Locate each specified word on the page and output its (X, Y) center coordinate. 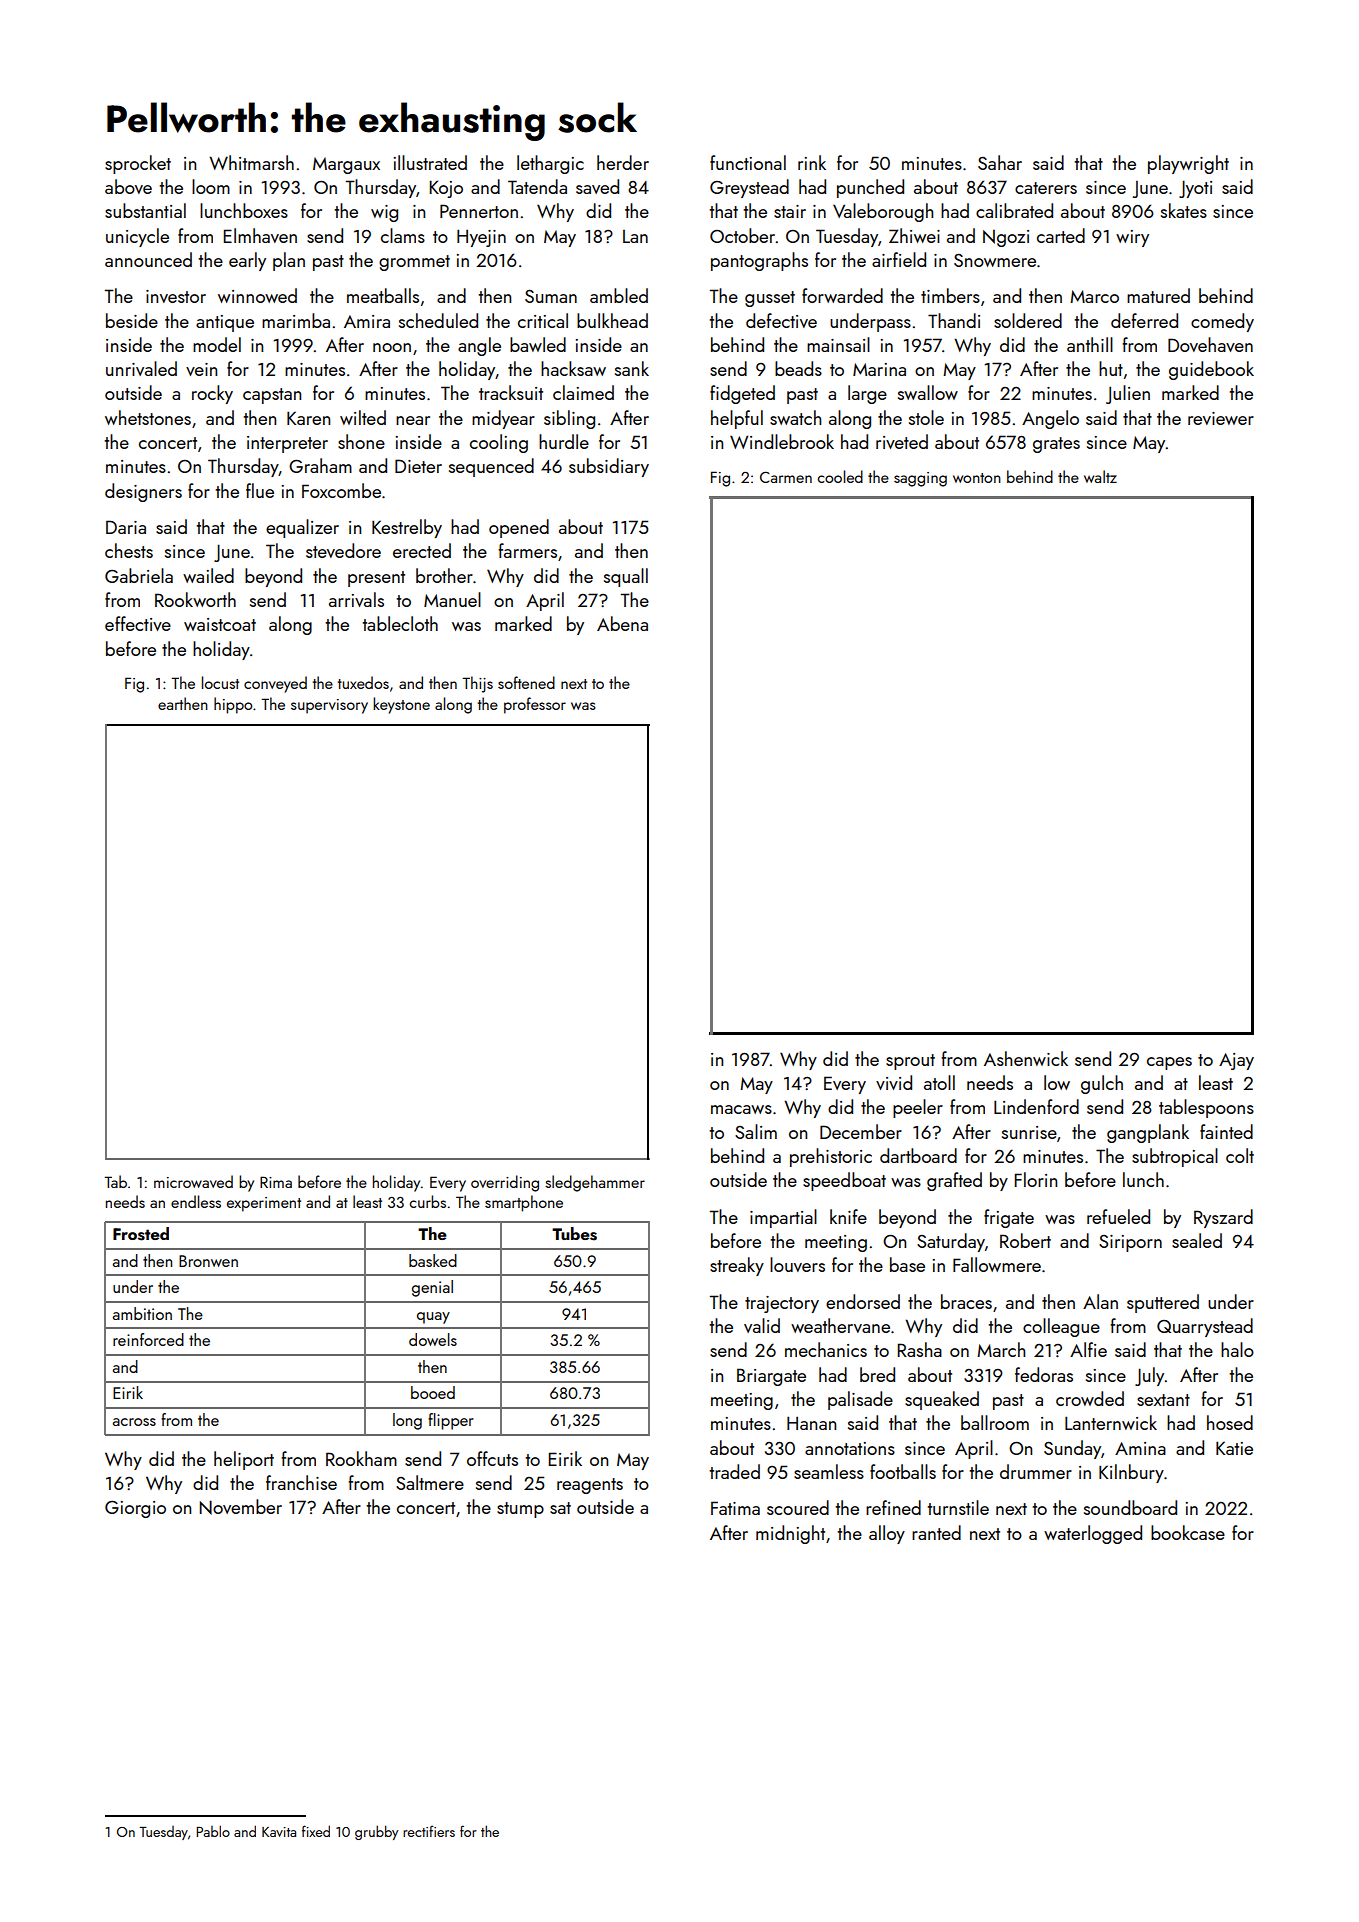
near (413, 420)
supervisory (329, 706)
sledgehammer (595, 1183)
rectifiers (429, 1831)
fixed (316, 1831)
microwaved (193, 1181)
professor (535, 705)
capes (1169, 1063)
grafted (954, 1181)
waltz (1100, 476)
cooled (840, 476)
